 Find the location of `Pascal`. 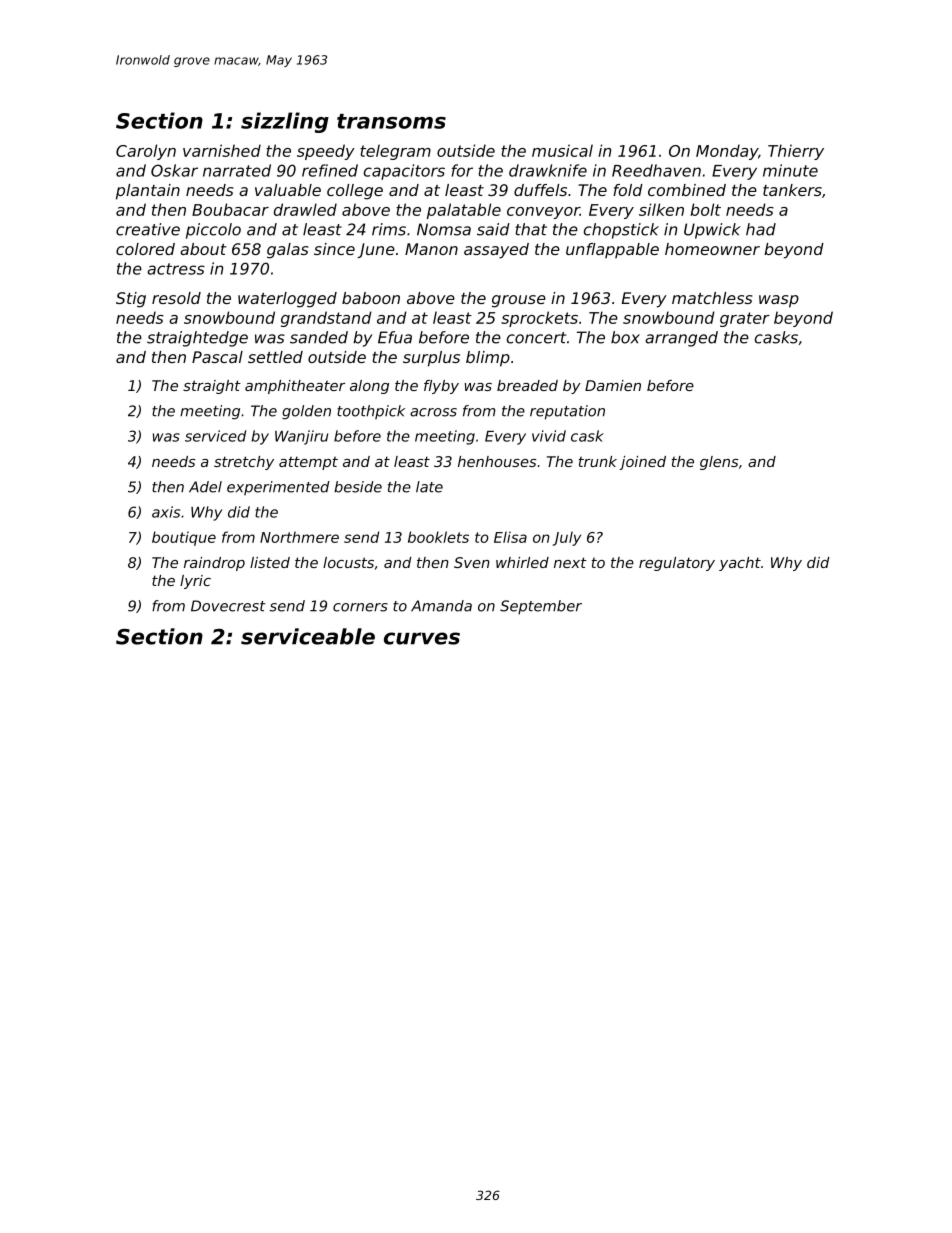

Pascal is located at coordinates (217, 357).
